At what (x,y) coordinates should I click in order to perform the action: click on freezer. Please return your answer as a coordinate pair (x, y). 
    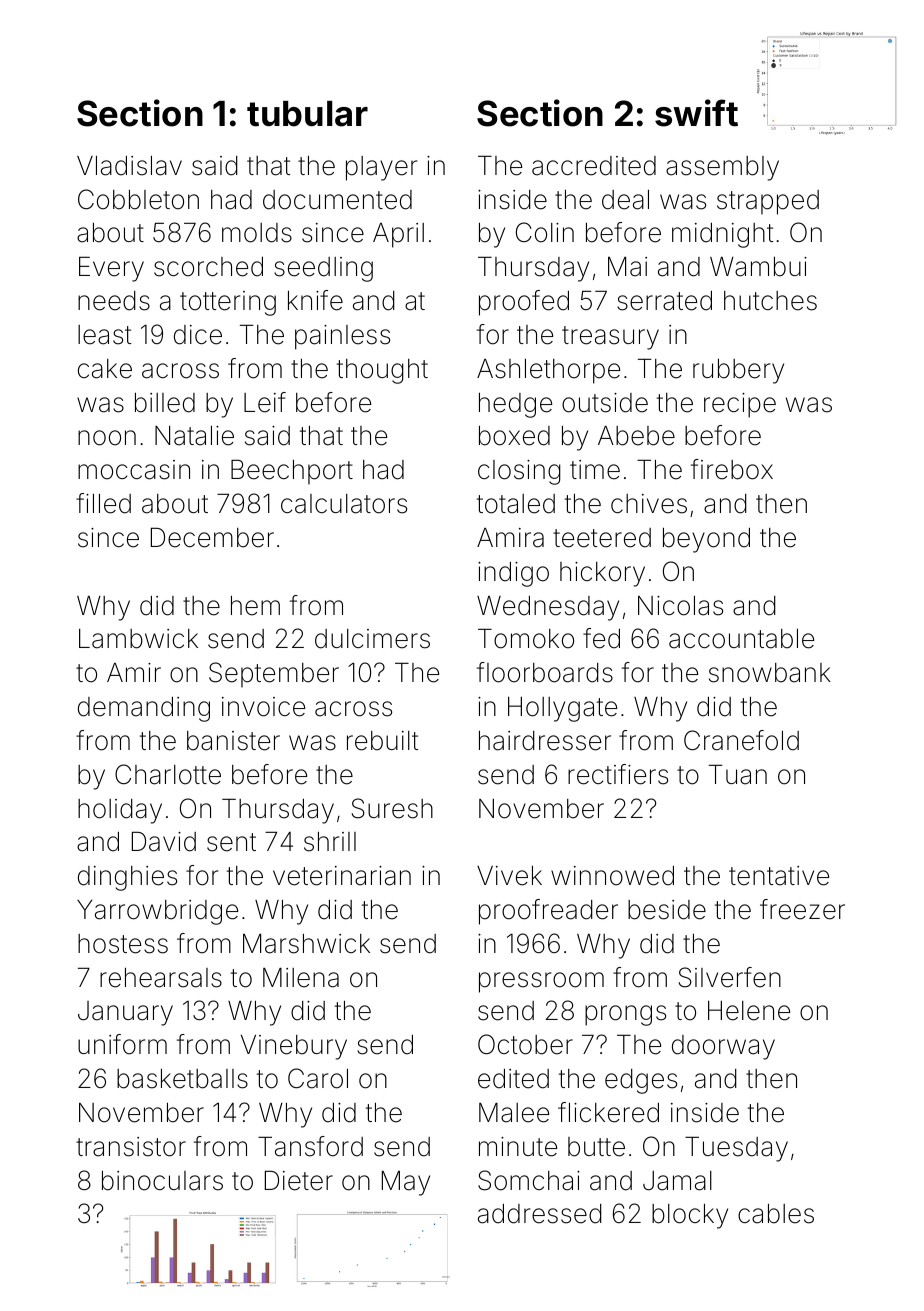
    Looking at the image, I should click on (802, 909).
